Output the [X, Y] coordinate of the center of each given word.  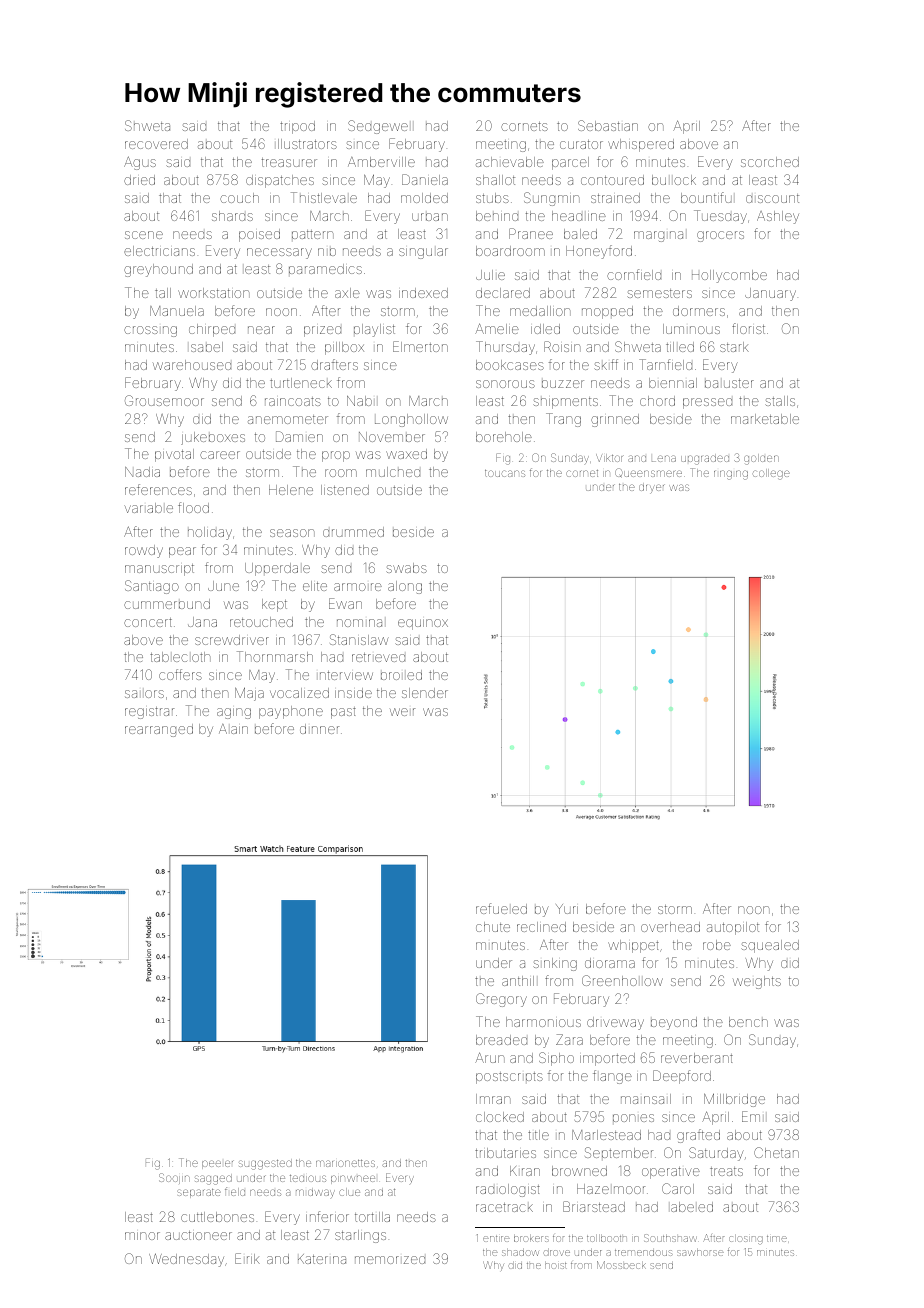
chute [493, 927]
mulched [393, 472]
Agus [140, 163]
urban [430, 217]
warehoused [192, 365]
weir [402, 712]
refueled [501, 908]
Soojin [174, 1178]
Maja [249, 694]
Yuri [567, 909]
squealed [770, 946]
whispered [641, 145]
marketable [765, 419]
